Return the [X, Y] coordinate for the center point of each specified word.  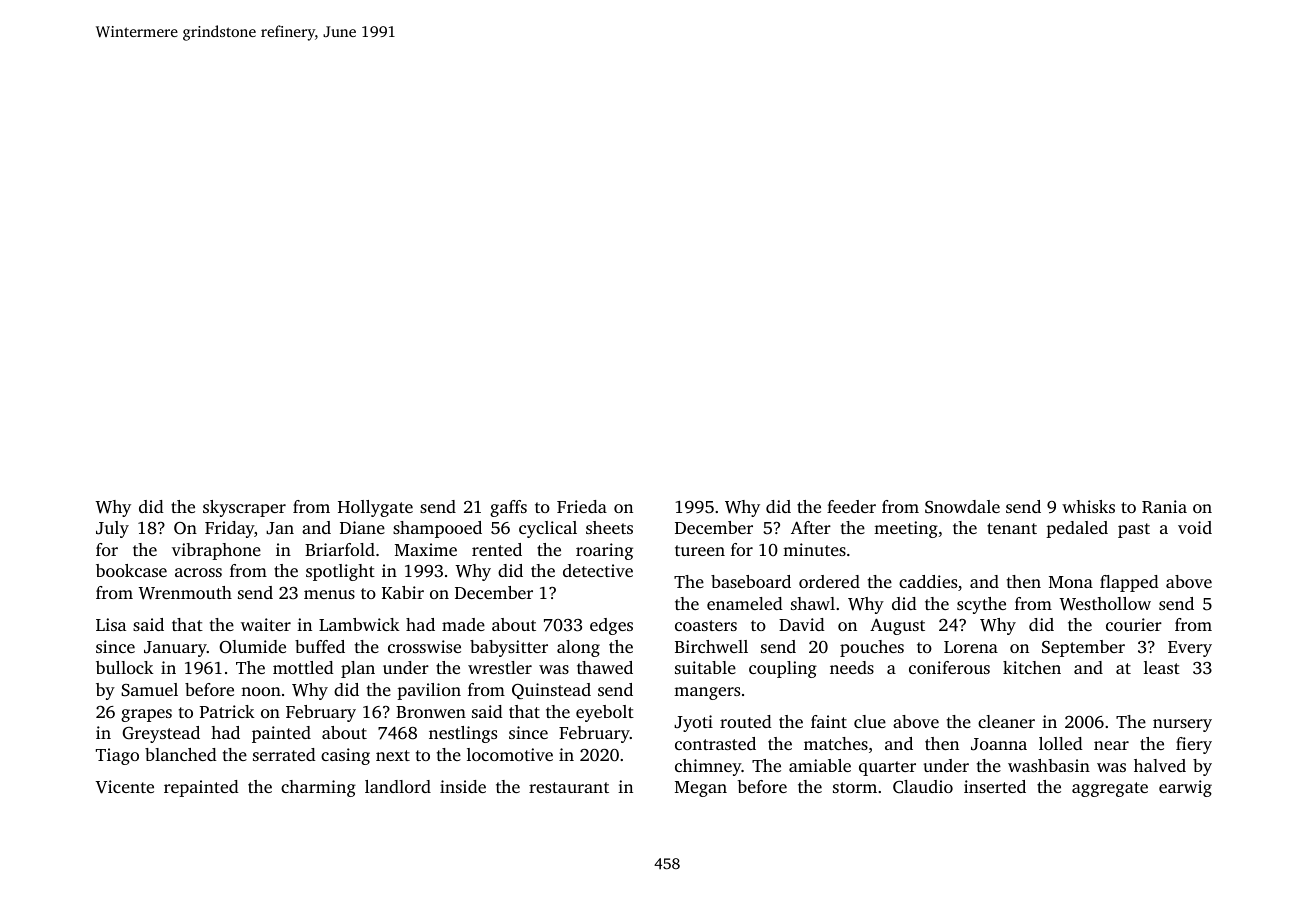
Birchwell [711, 646]
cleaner [1006, 721]
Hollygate [375, 508]
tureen [700, 550]
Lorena [971, 647]
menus [329, 594]
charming [318, 788]
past [1134, 530]
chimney [708, 767]
